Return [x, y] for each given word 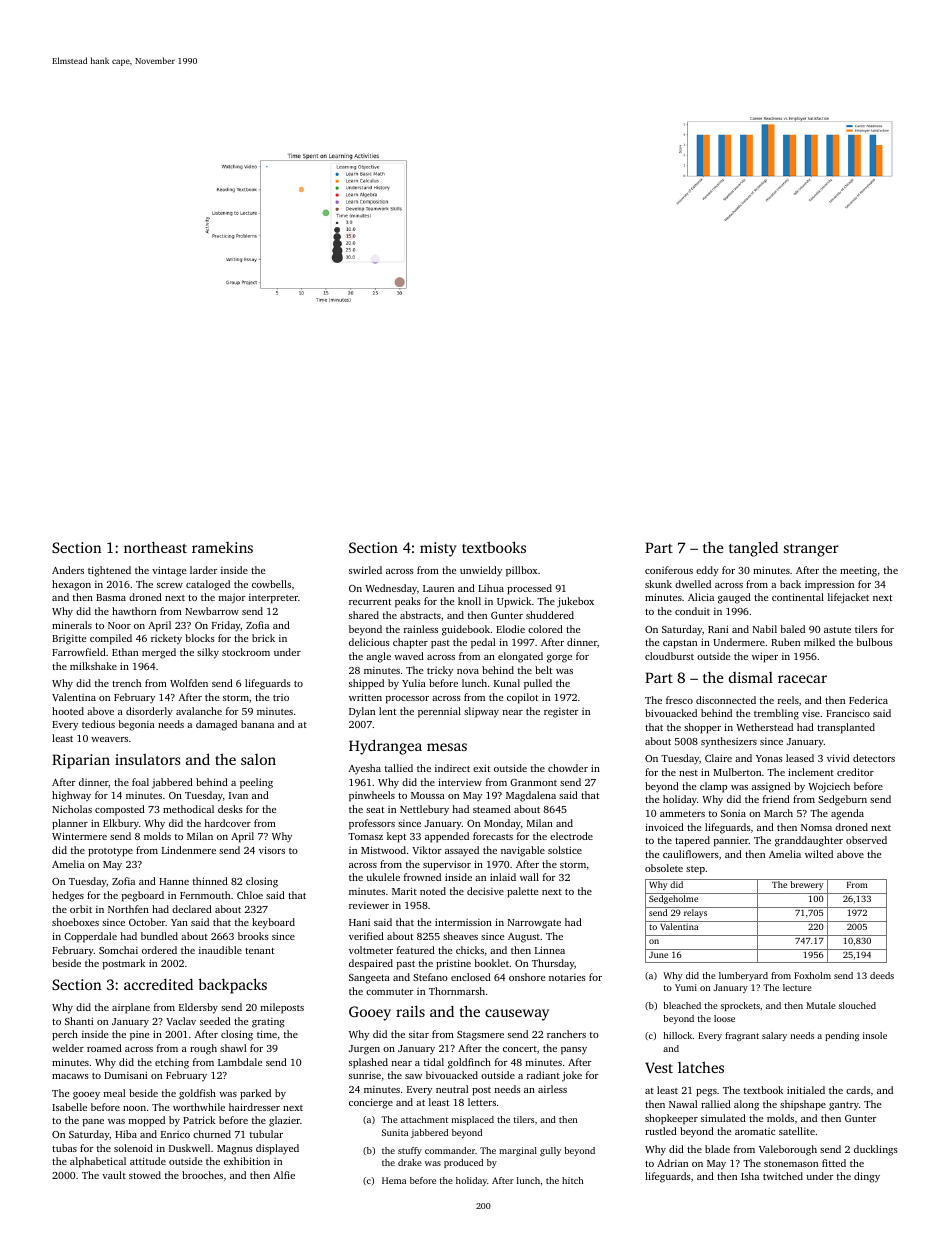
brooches [202, 1175]
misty [438, 549]
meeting [858, 571]
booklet [491, 963]
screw [170, 585]
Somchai [118, 950]
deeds [882, 975]
